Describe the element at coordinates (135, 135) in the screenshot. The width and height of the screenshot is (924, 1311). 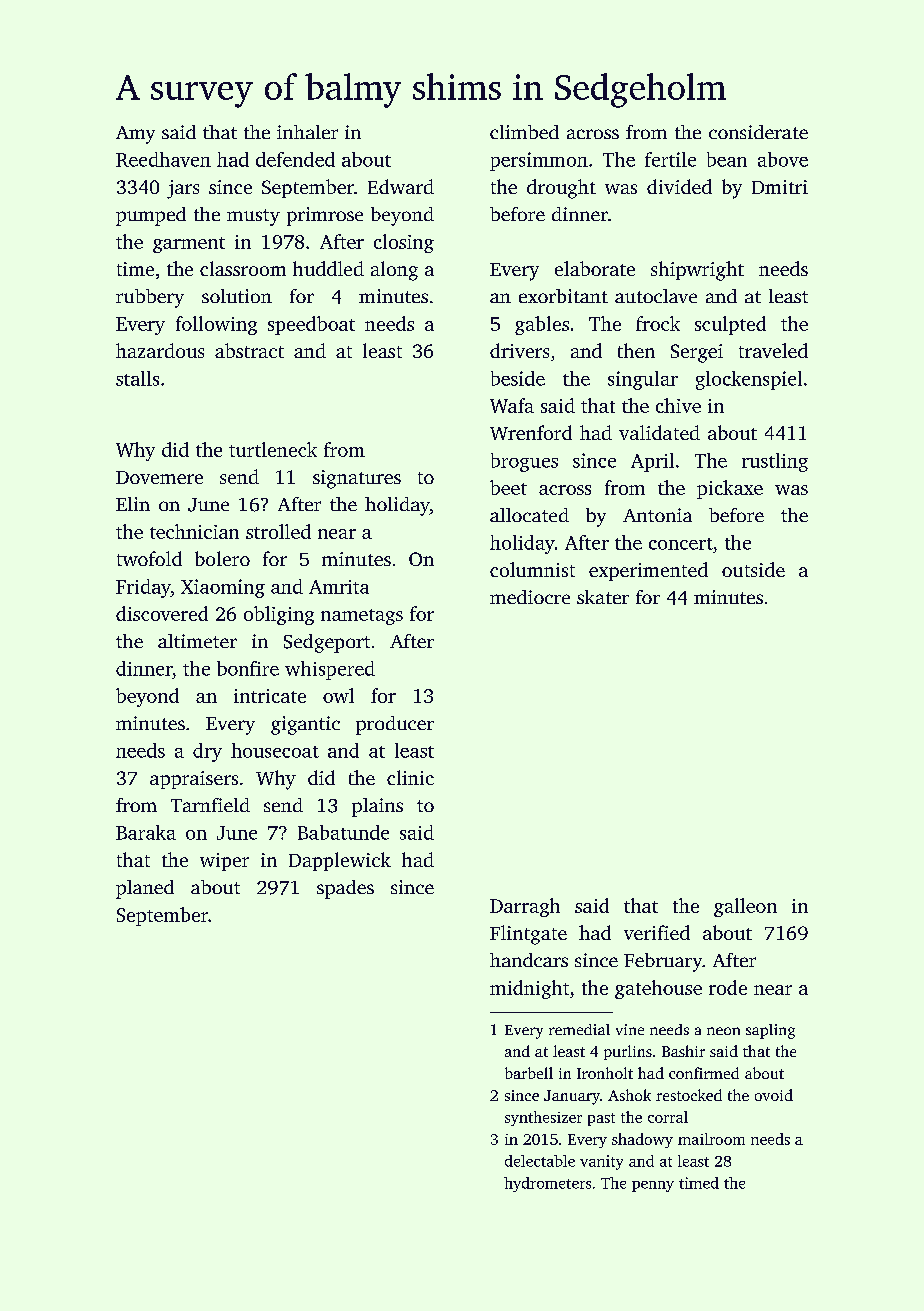
I see `Amy` at that location.
